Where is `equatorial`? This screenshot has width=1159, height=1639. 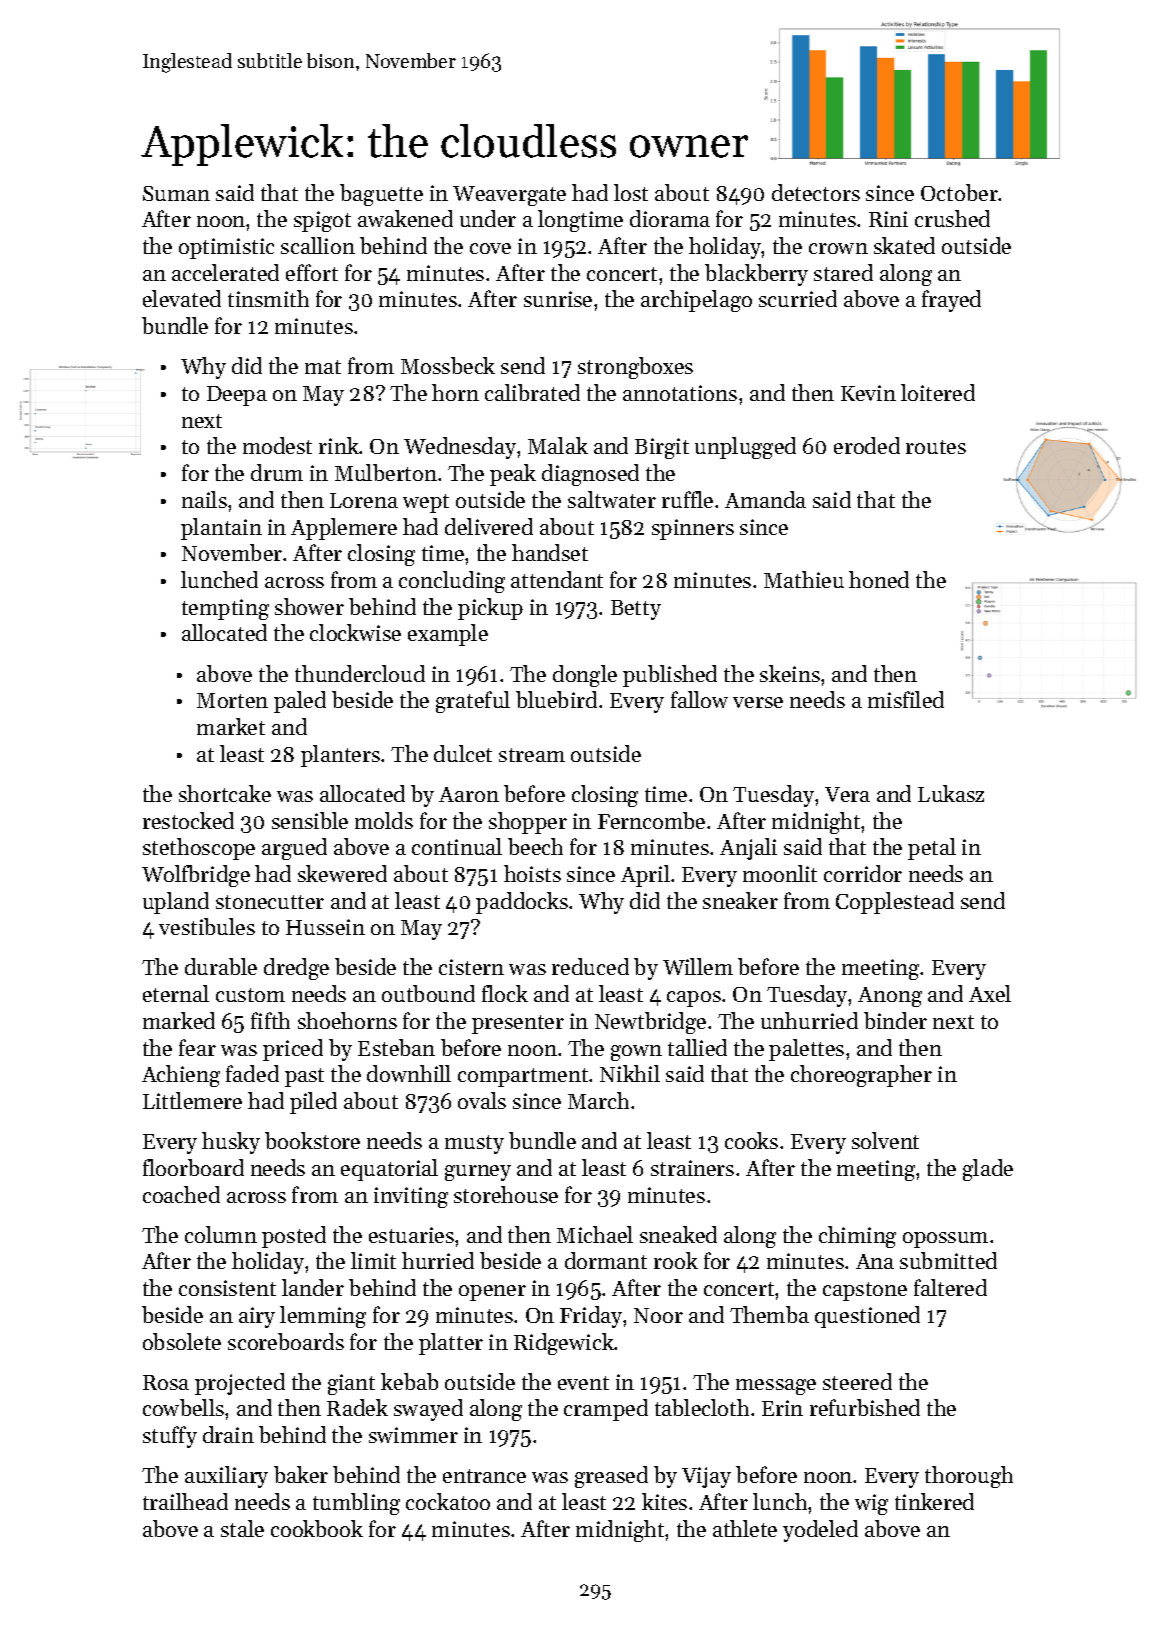 equatorial is located at coordinates (389, 1170).
